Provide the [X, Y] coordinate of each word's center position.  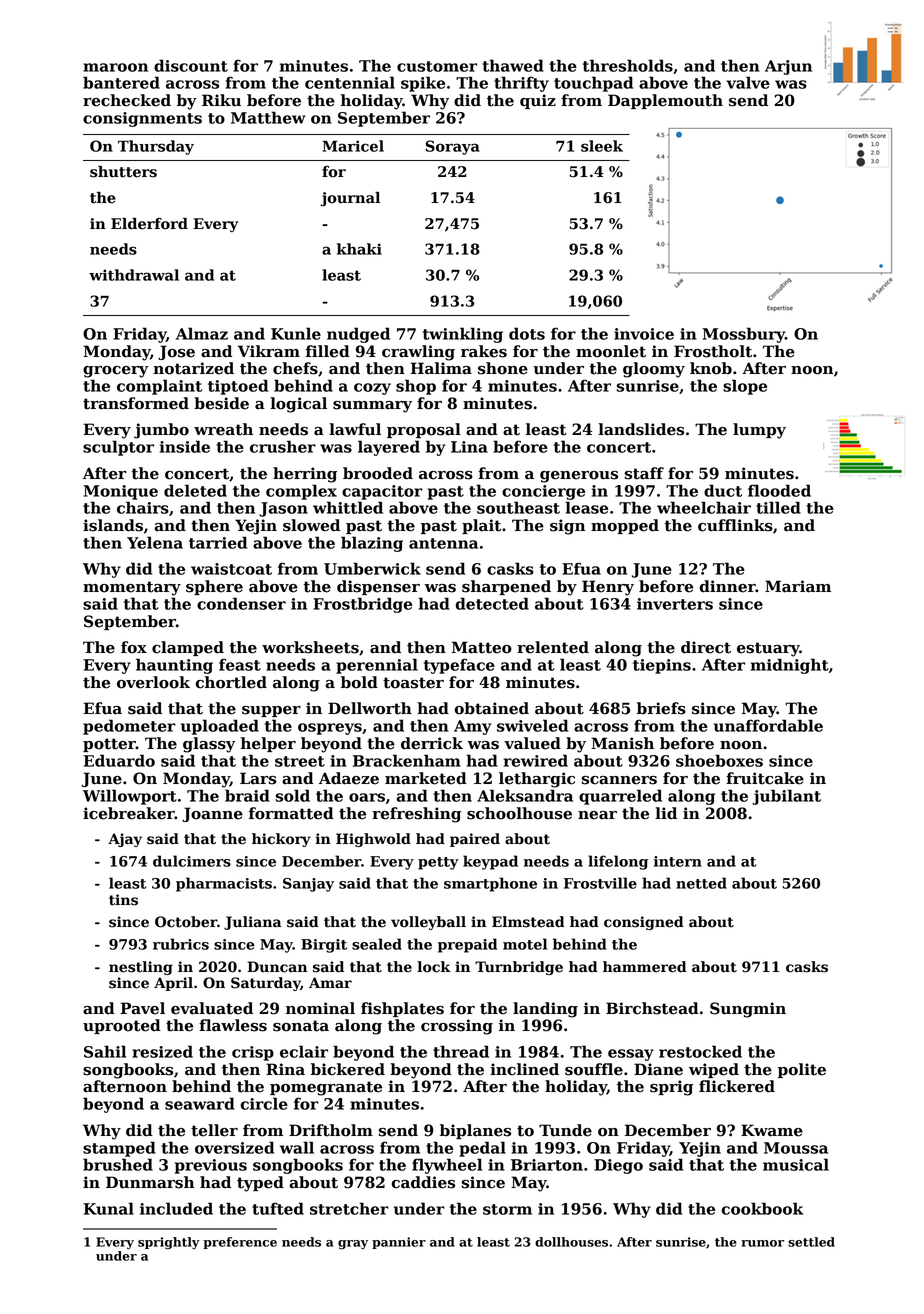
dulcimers [192, 861]
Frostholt [713, 351]
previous [211, 1166]
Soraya [453, 147]
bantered [121, 82]
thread [461, 1051]
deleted [195, 490]
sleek [602, 146]
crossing [457, 1027]
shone [503, 368]
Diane [658, 1069]
